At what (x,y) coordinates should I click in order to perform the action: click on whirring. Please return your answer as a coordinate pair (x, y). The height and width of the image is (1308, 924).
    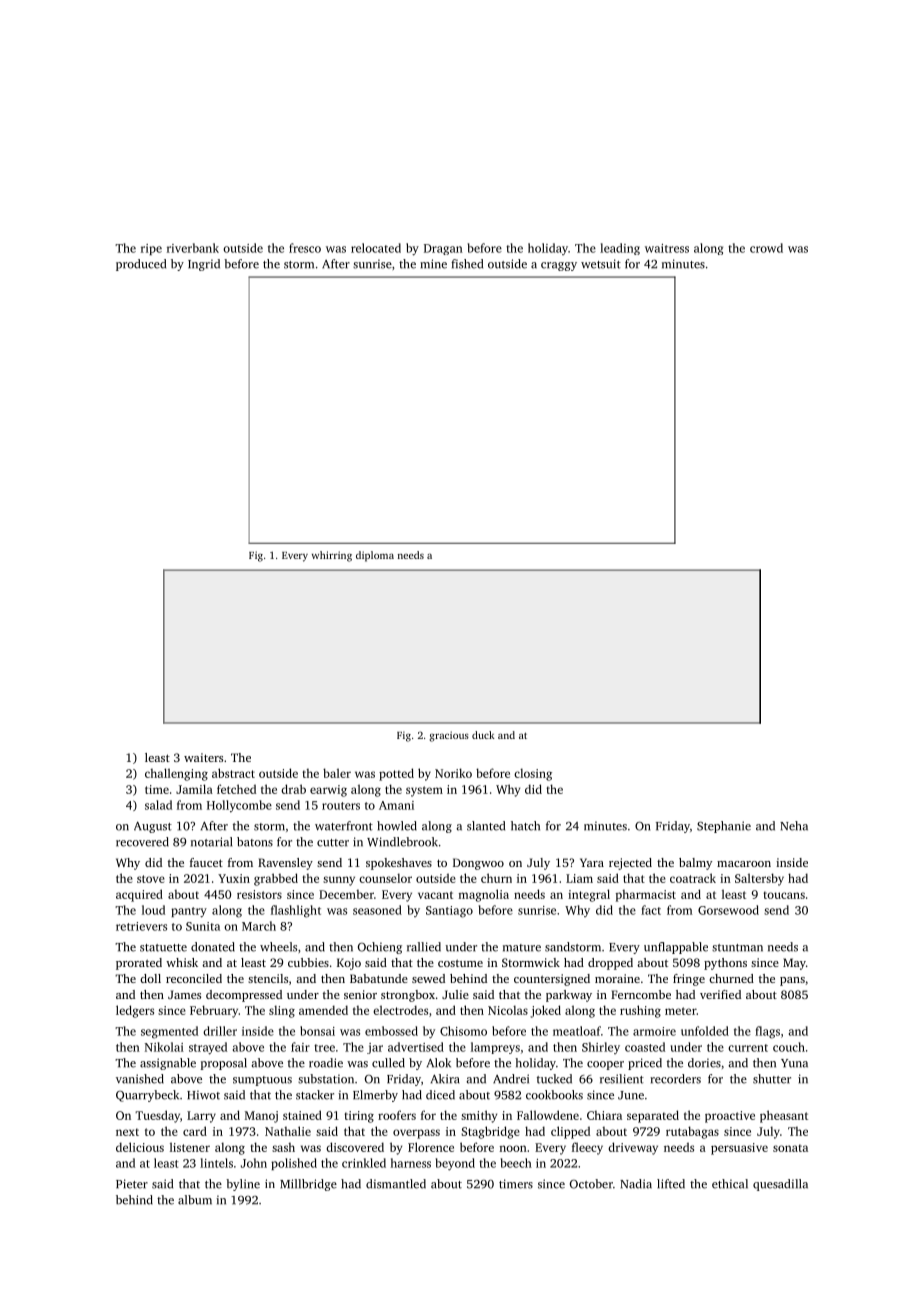
    Looking at the image, I should click on (332, 556).
